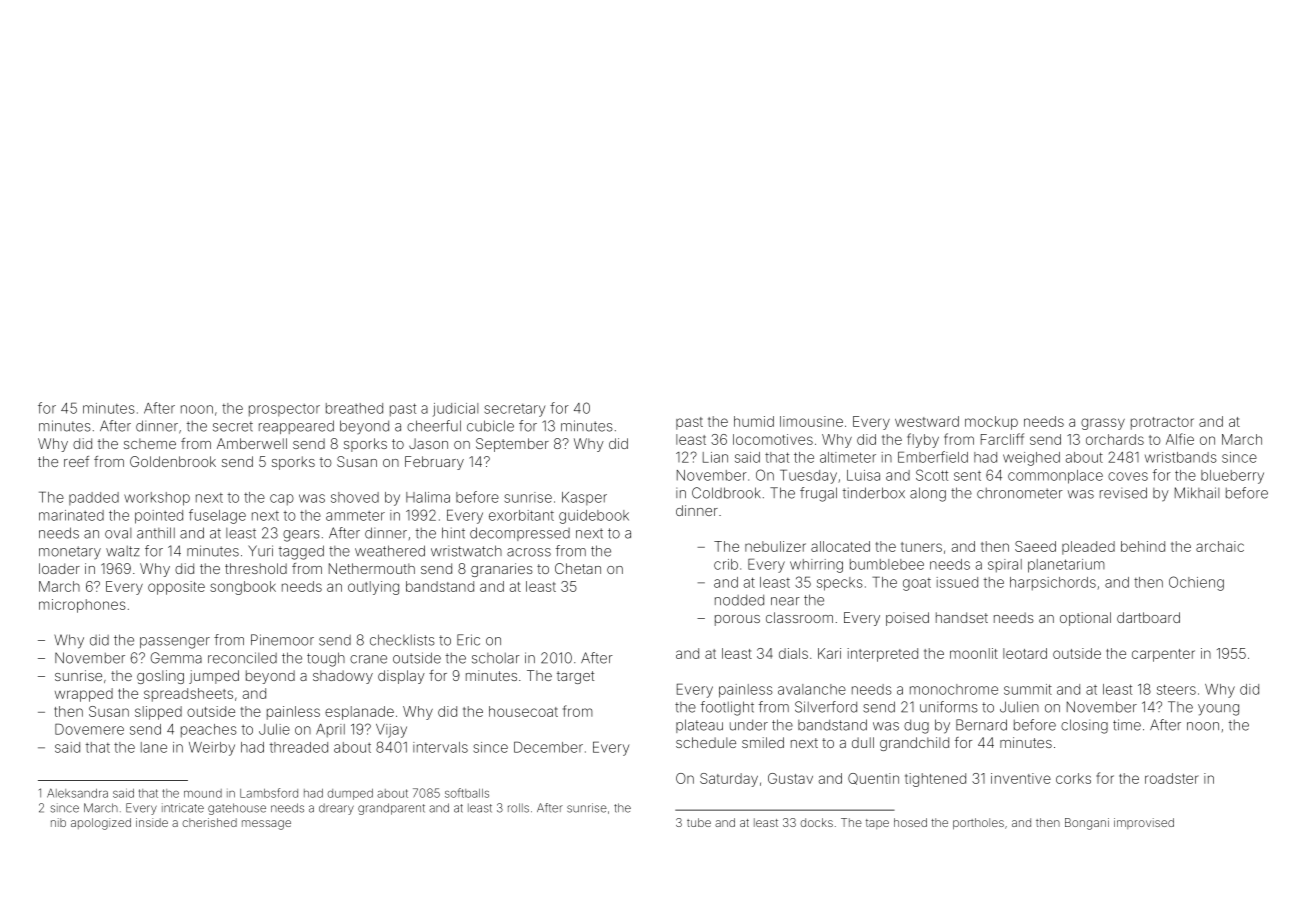 The image size is (1308, 924). What do you see at coordinates (468, 640) in the page?
I see `Eric` at bounding box center [468, 640].
